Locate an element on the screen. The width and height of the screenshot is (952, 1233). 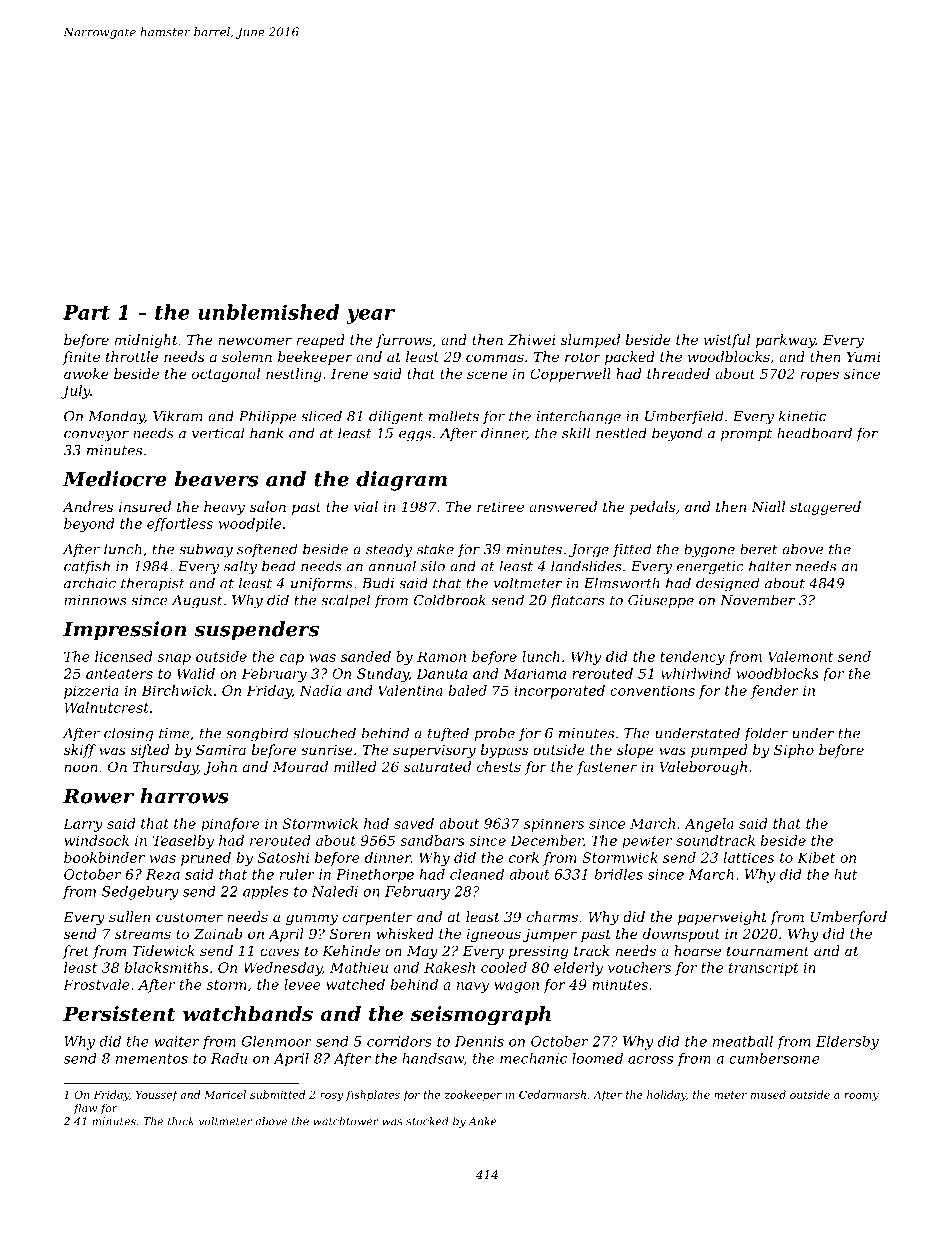
commas is located at coordinates (495, 358).
